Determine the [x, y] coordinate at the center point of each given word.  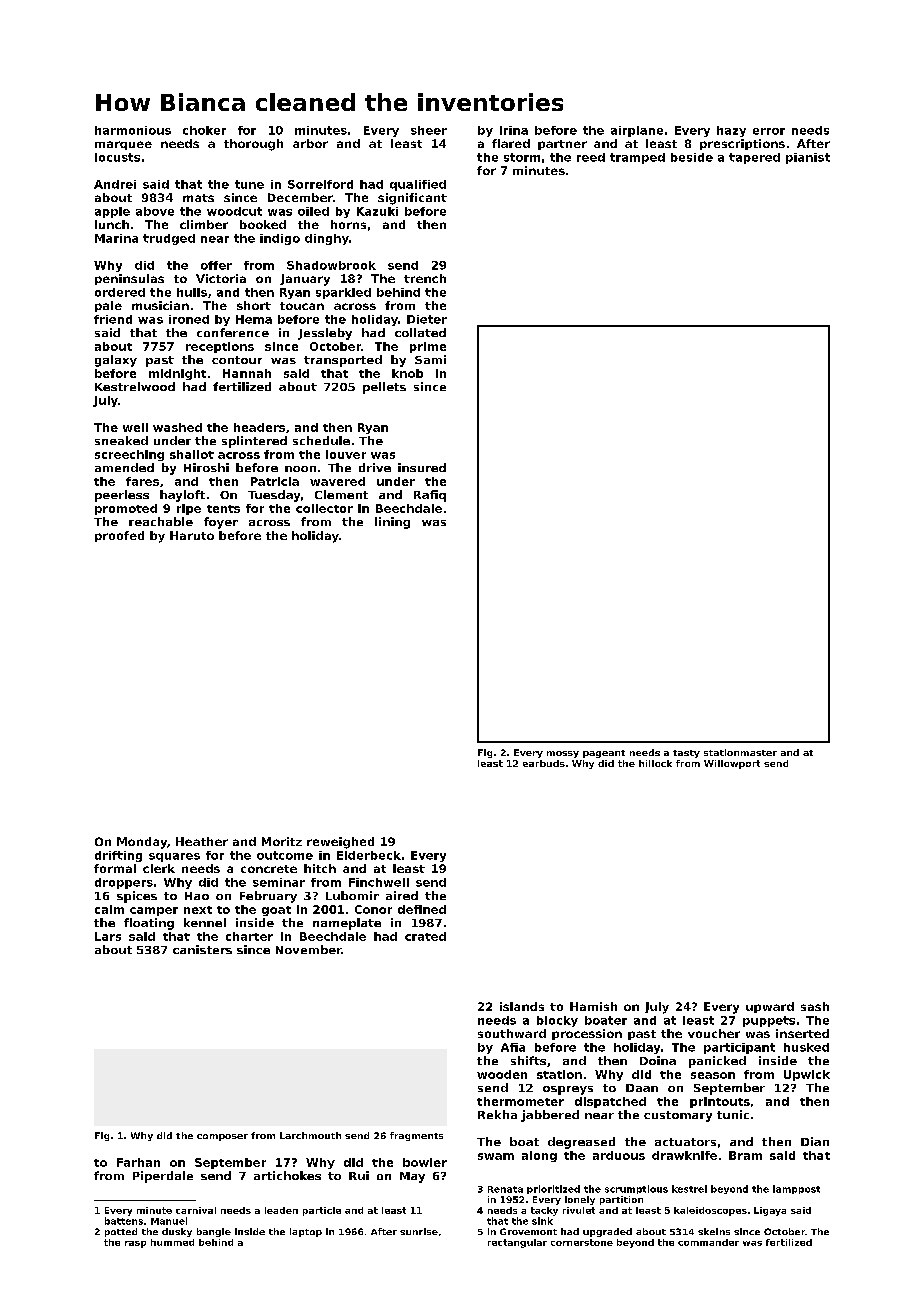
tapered [754, 158]
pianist [808, 158]
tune [249, 184]
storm [522, 157]
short [254, 305]
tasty [686, 754]
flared [511, 143]
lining [392, 523]
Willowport [732, 764]
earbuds [544, 763]
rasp [135, 1244]
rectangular [517, 1243]
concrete [269, 869]
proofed [119, 536]
